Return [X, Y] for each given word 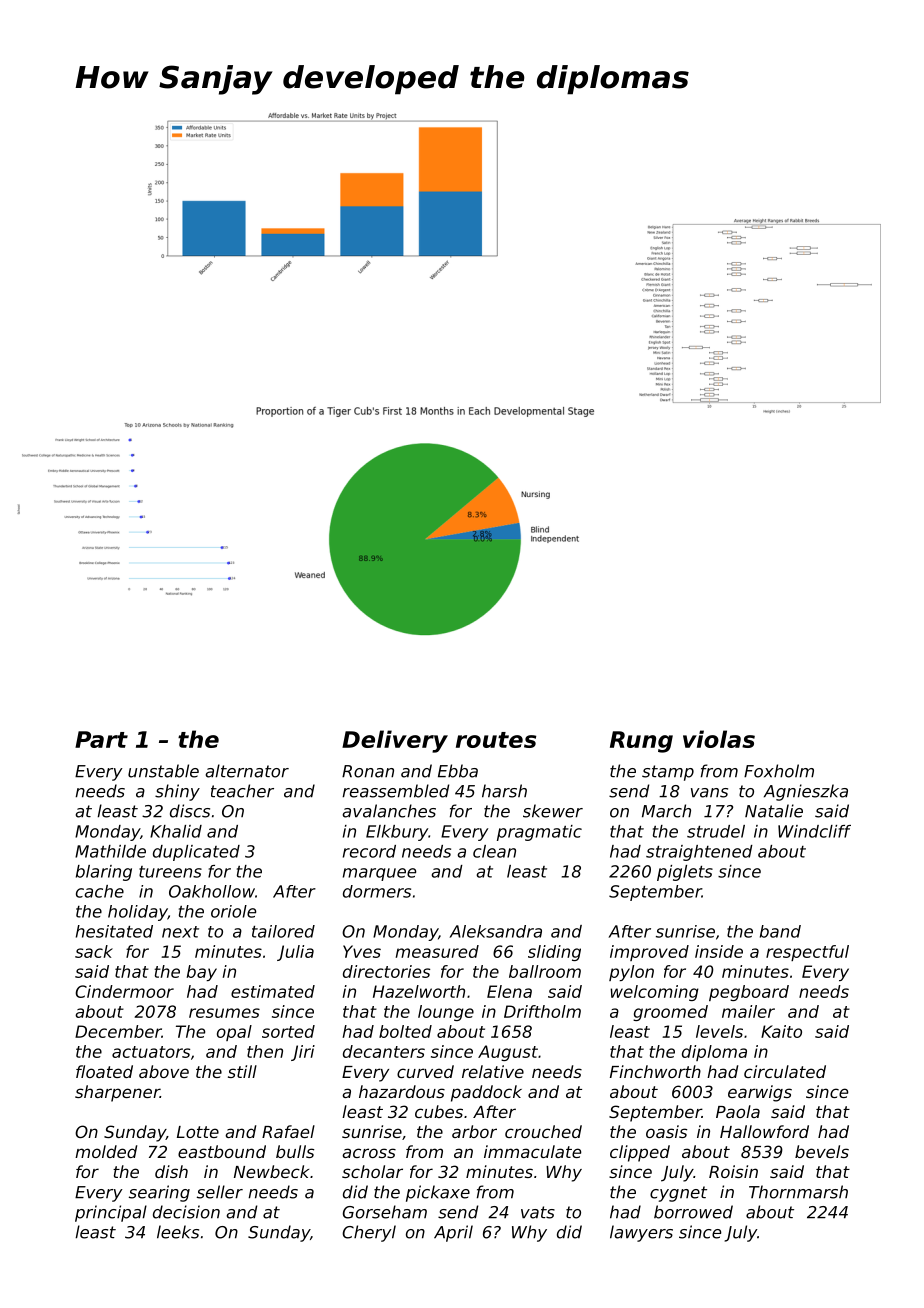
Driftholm [542, 1011]
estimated [273, 991]
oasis [666, 1131]
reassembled [395, 791]
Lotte [198, 1132]
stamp [668, 773]
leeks [178, 1232]
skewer [553, 811]
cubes [439, 1111]
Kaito [781, 1031]
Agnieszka [806, 792]
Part [101, 739]
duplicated [196, 853]
